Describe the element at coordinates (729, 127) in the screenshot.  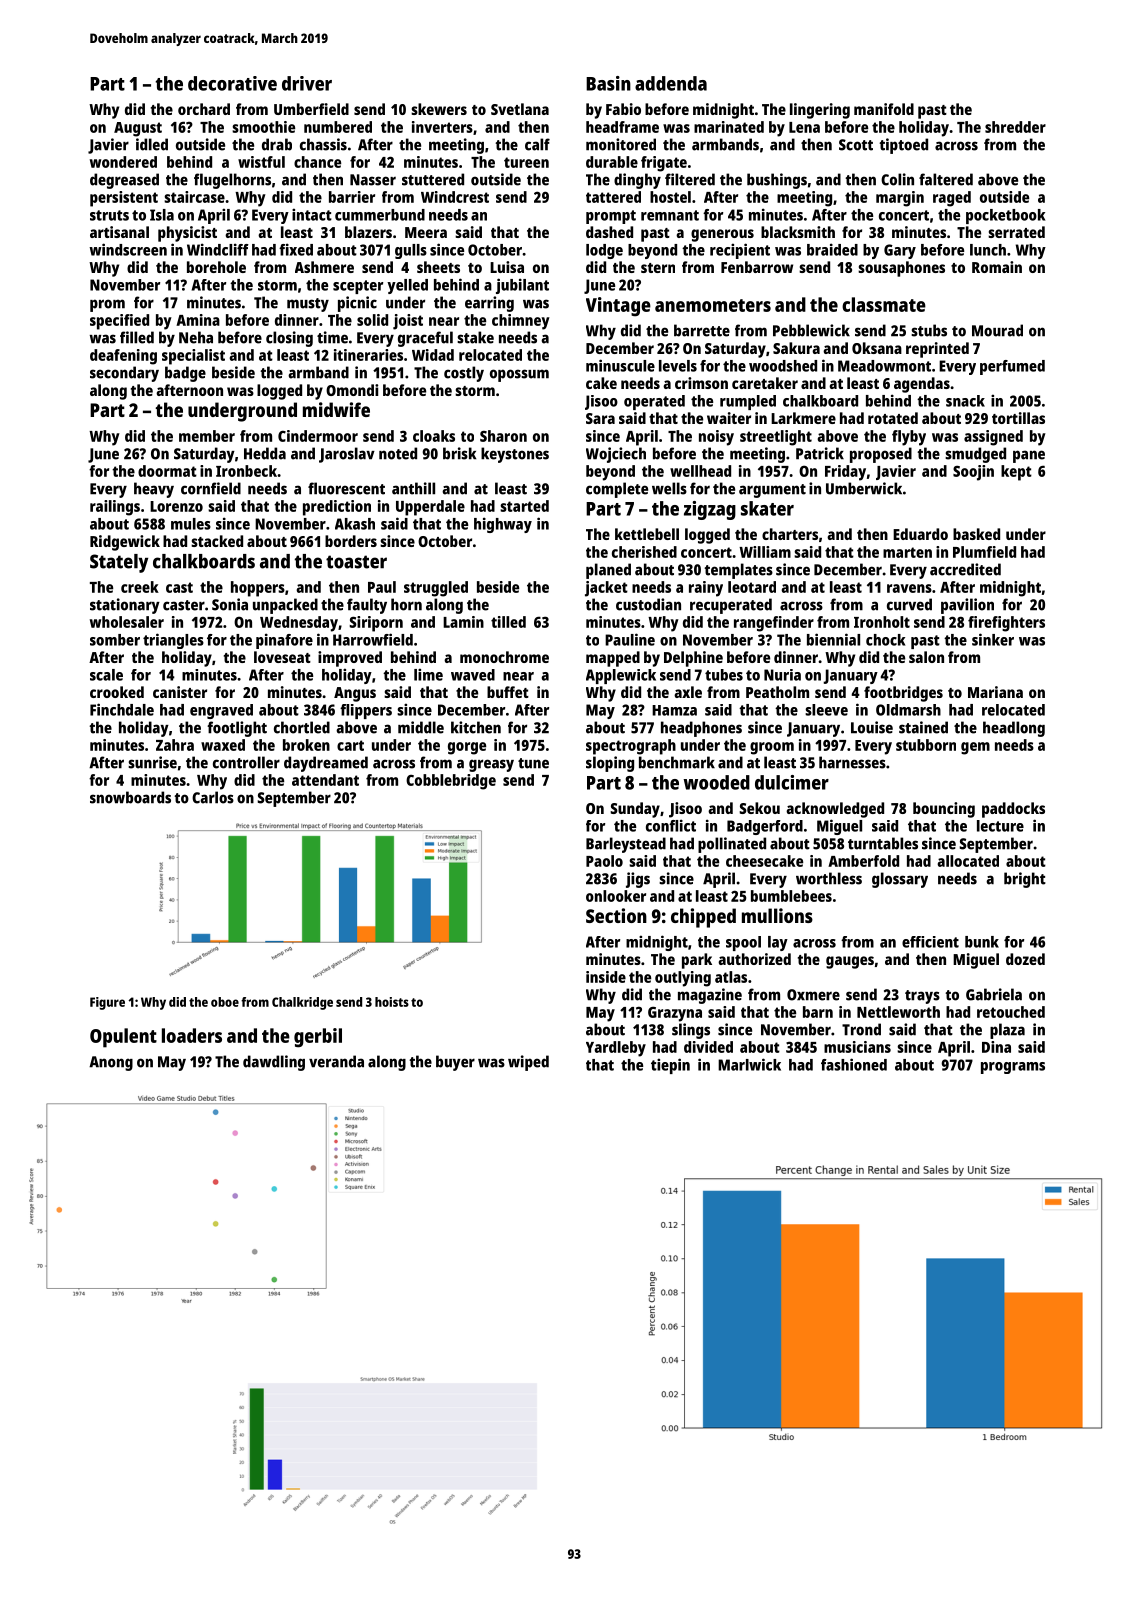
I see `marinated` at that location.
